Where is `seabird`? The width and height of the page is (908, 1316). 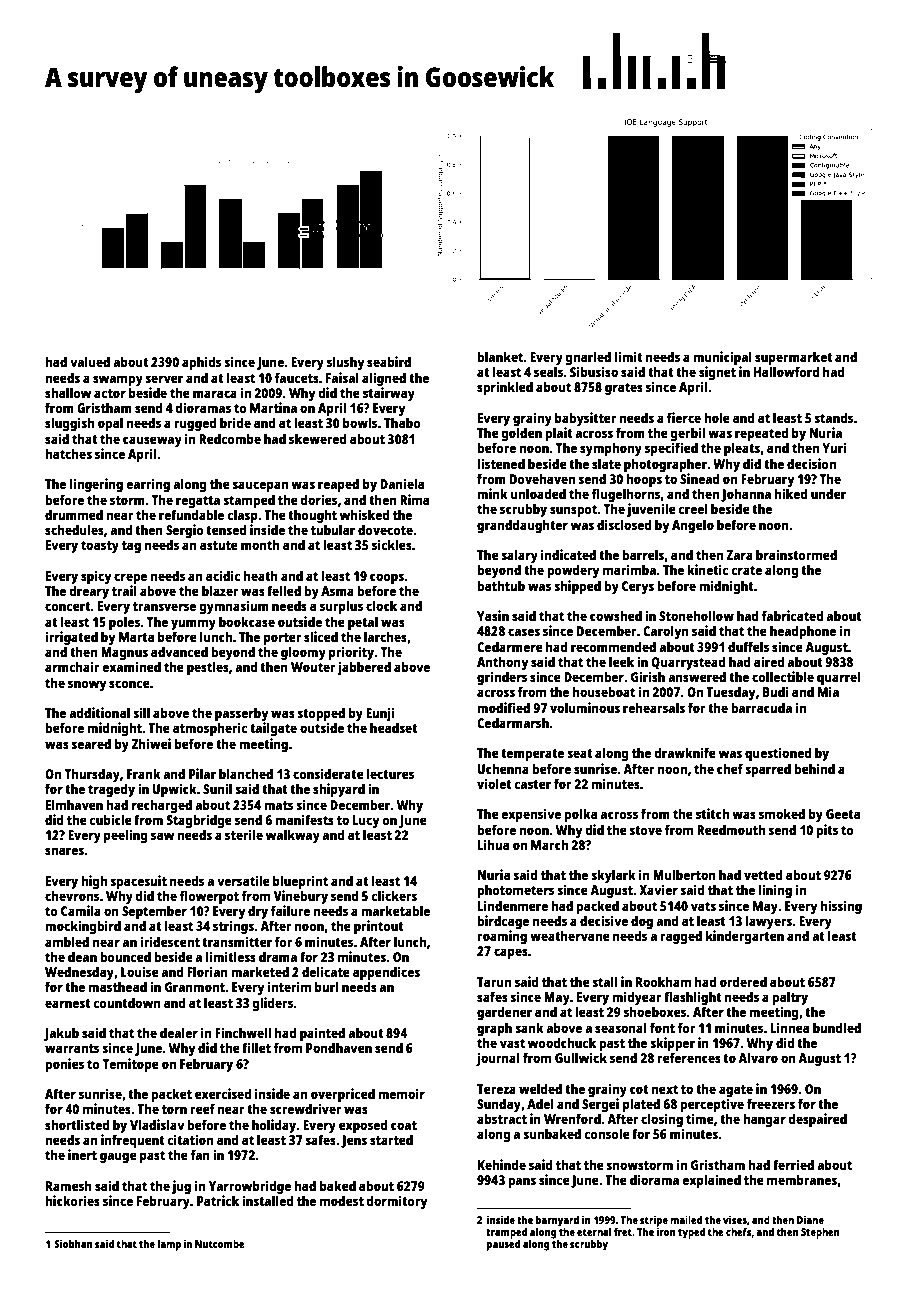 seabird is located at coordinates (389, 361).
